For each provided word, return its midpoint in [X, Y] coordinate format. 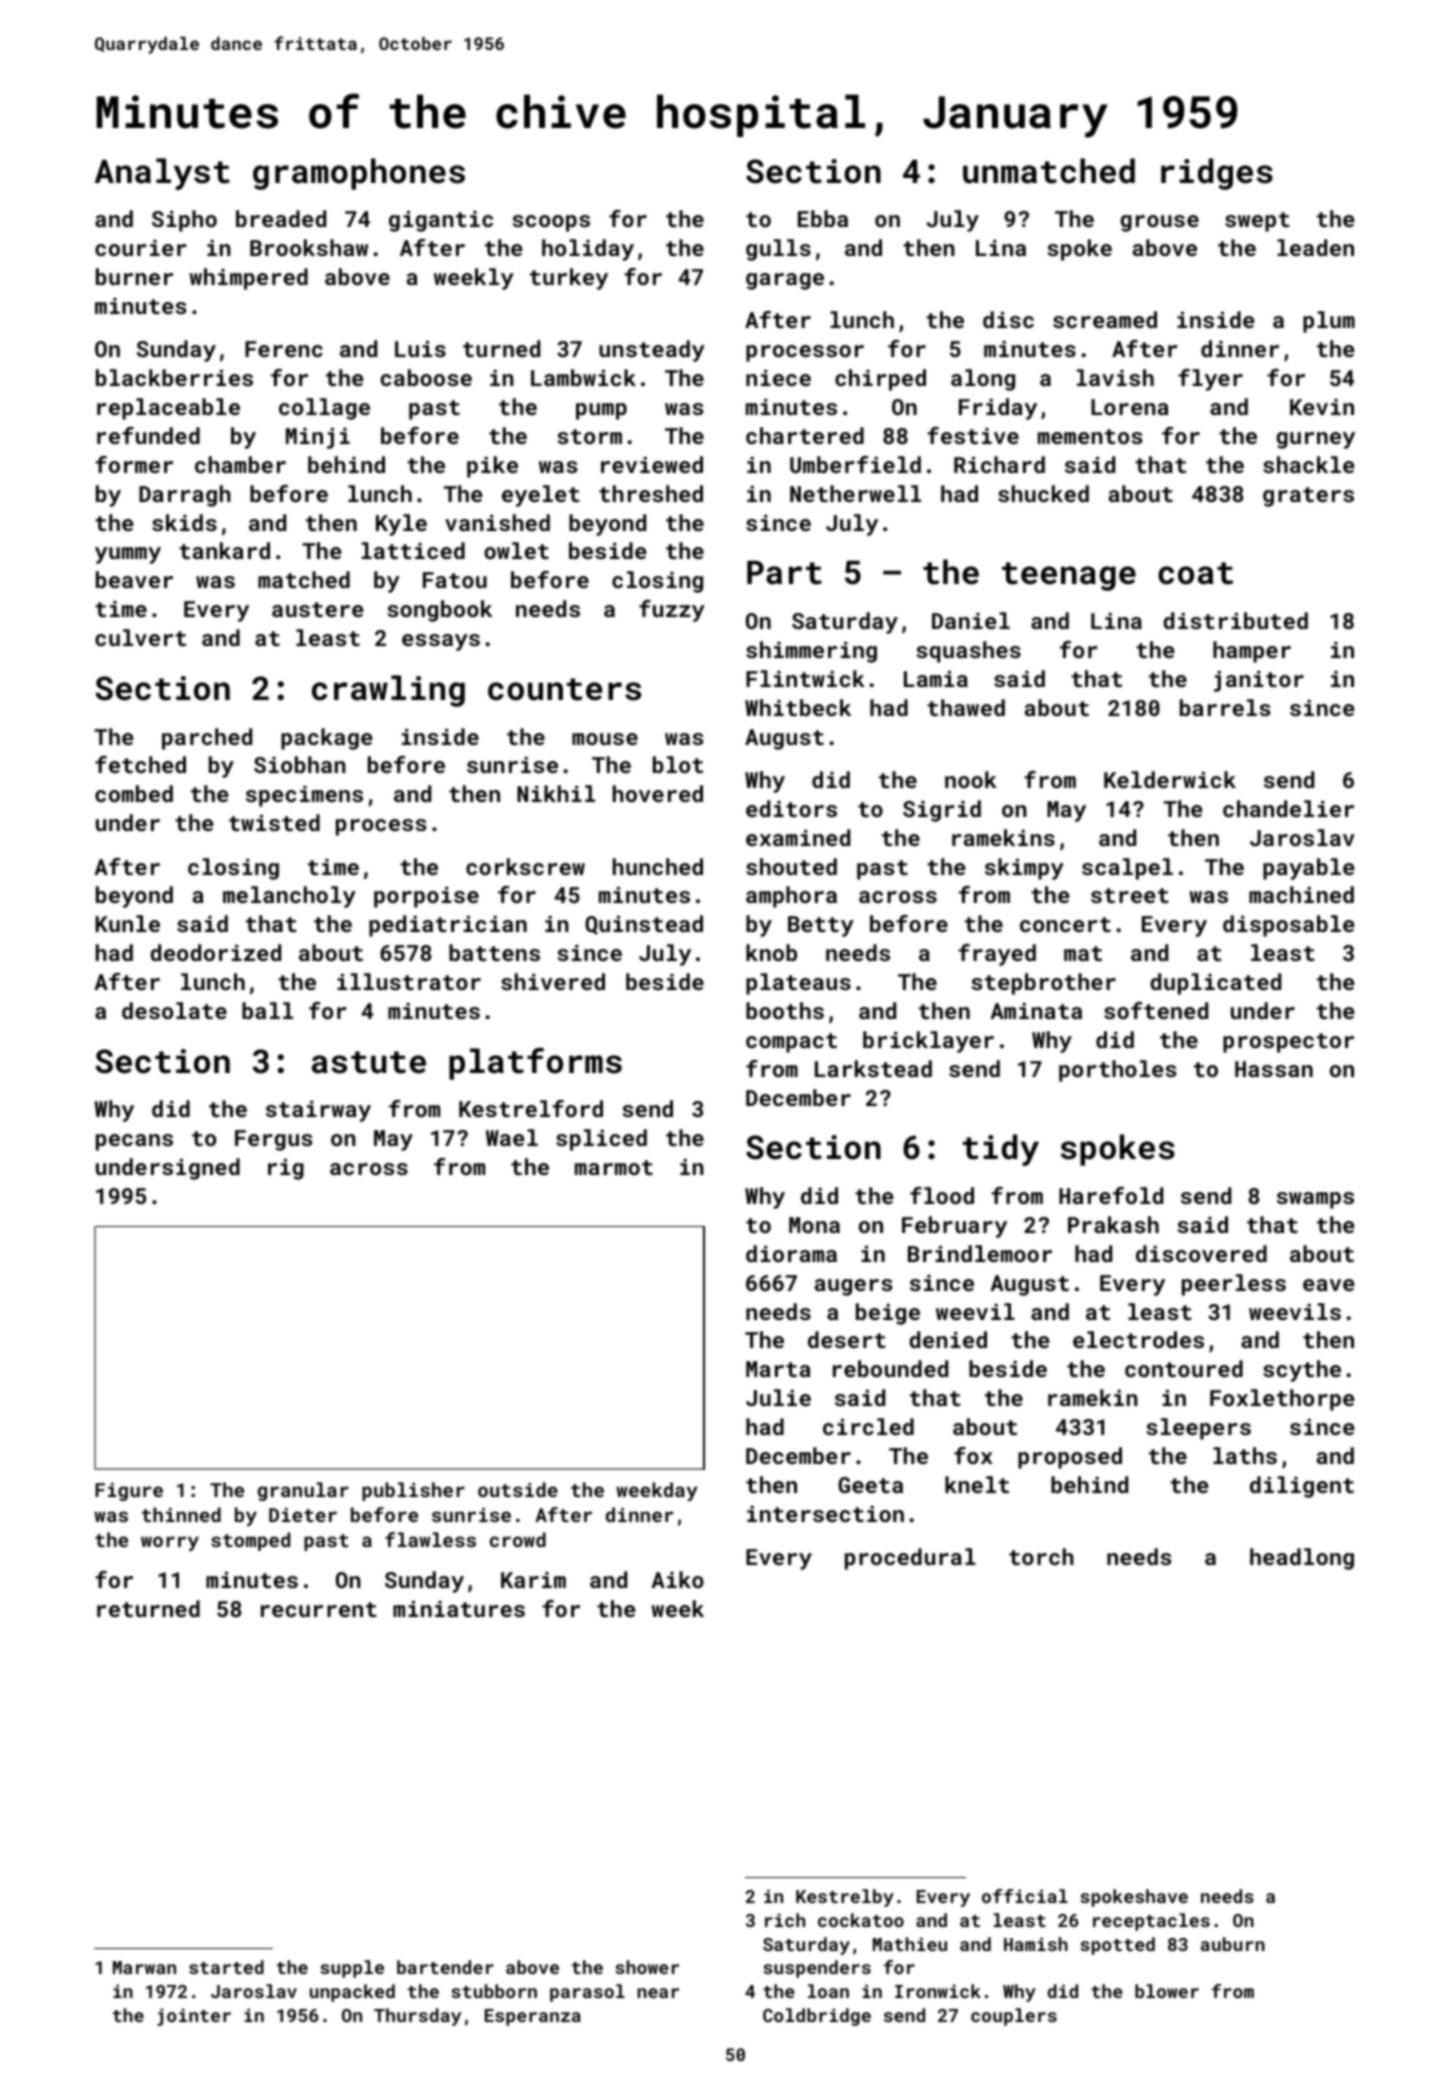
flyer [1210, 380]
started [226, 1967]
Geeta [870, 1485]
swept [1257, 222]
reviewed [652, 464]
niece [778, 377]
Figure [129, 1492]
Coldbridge [817, 2017]
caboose [426, 377]
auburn [1233, 1944]
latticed [413, 550]
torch [1041, 1556]
